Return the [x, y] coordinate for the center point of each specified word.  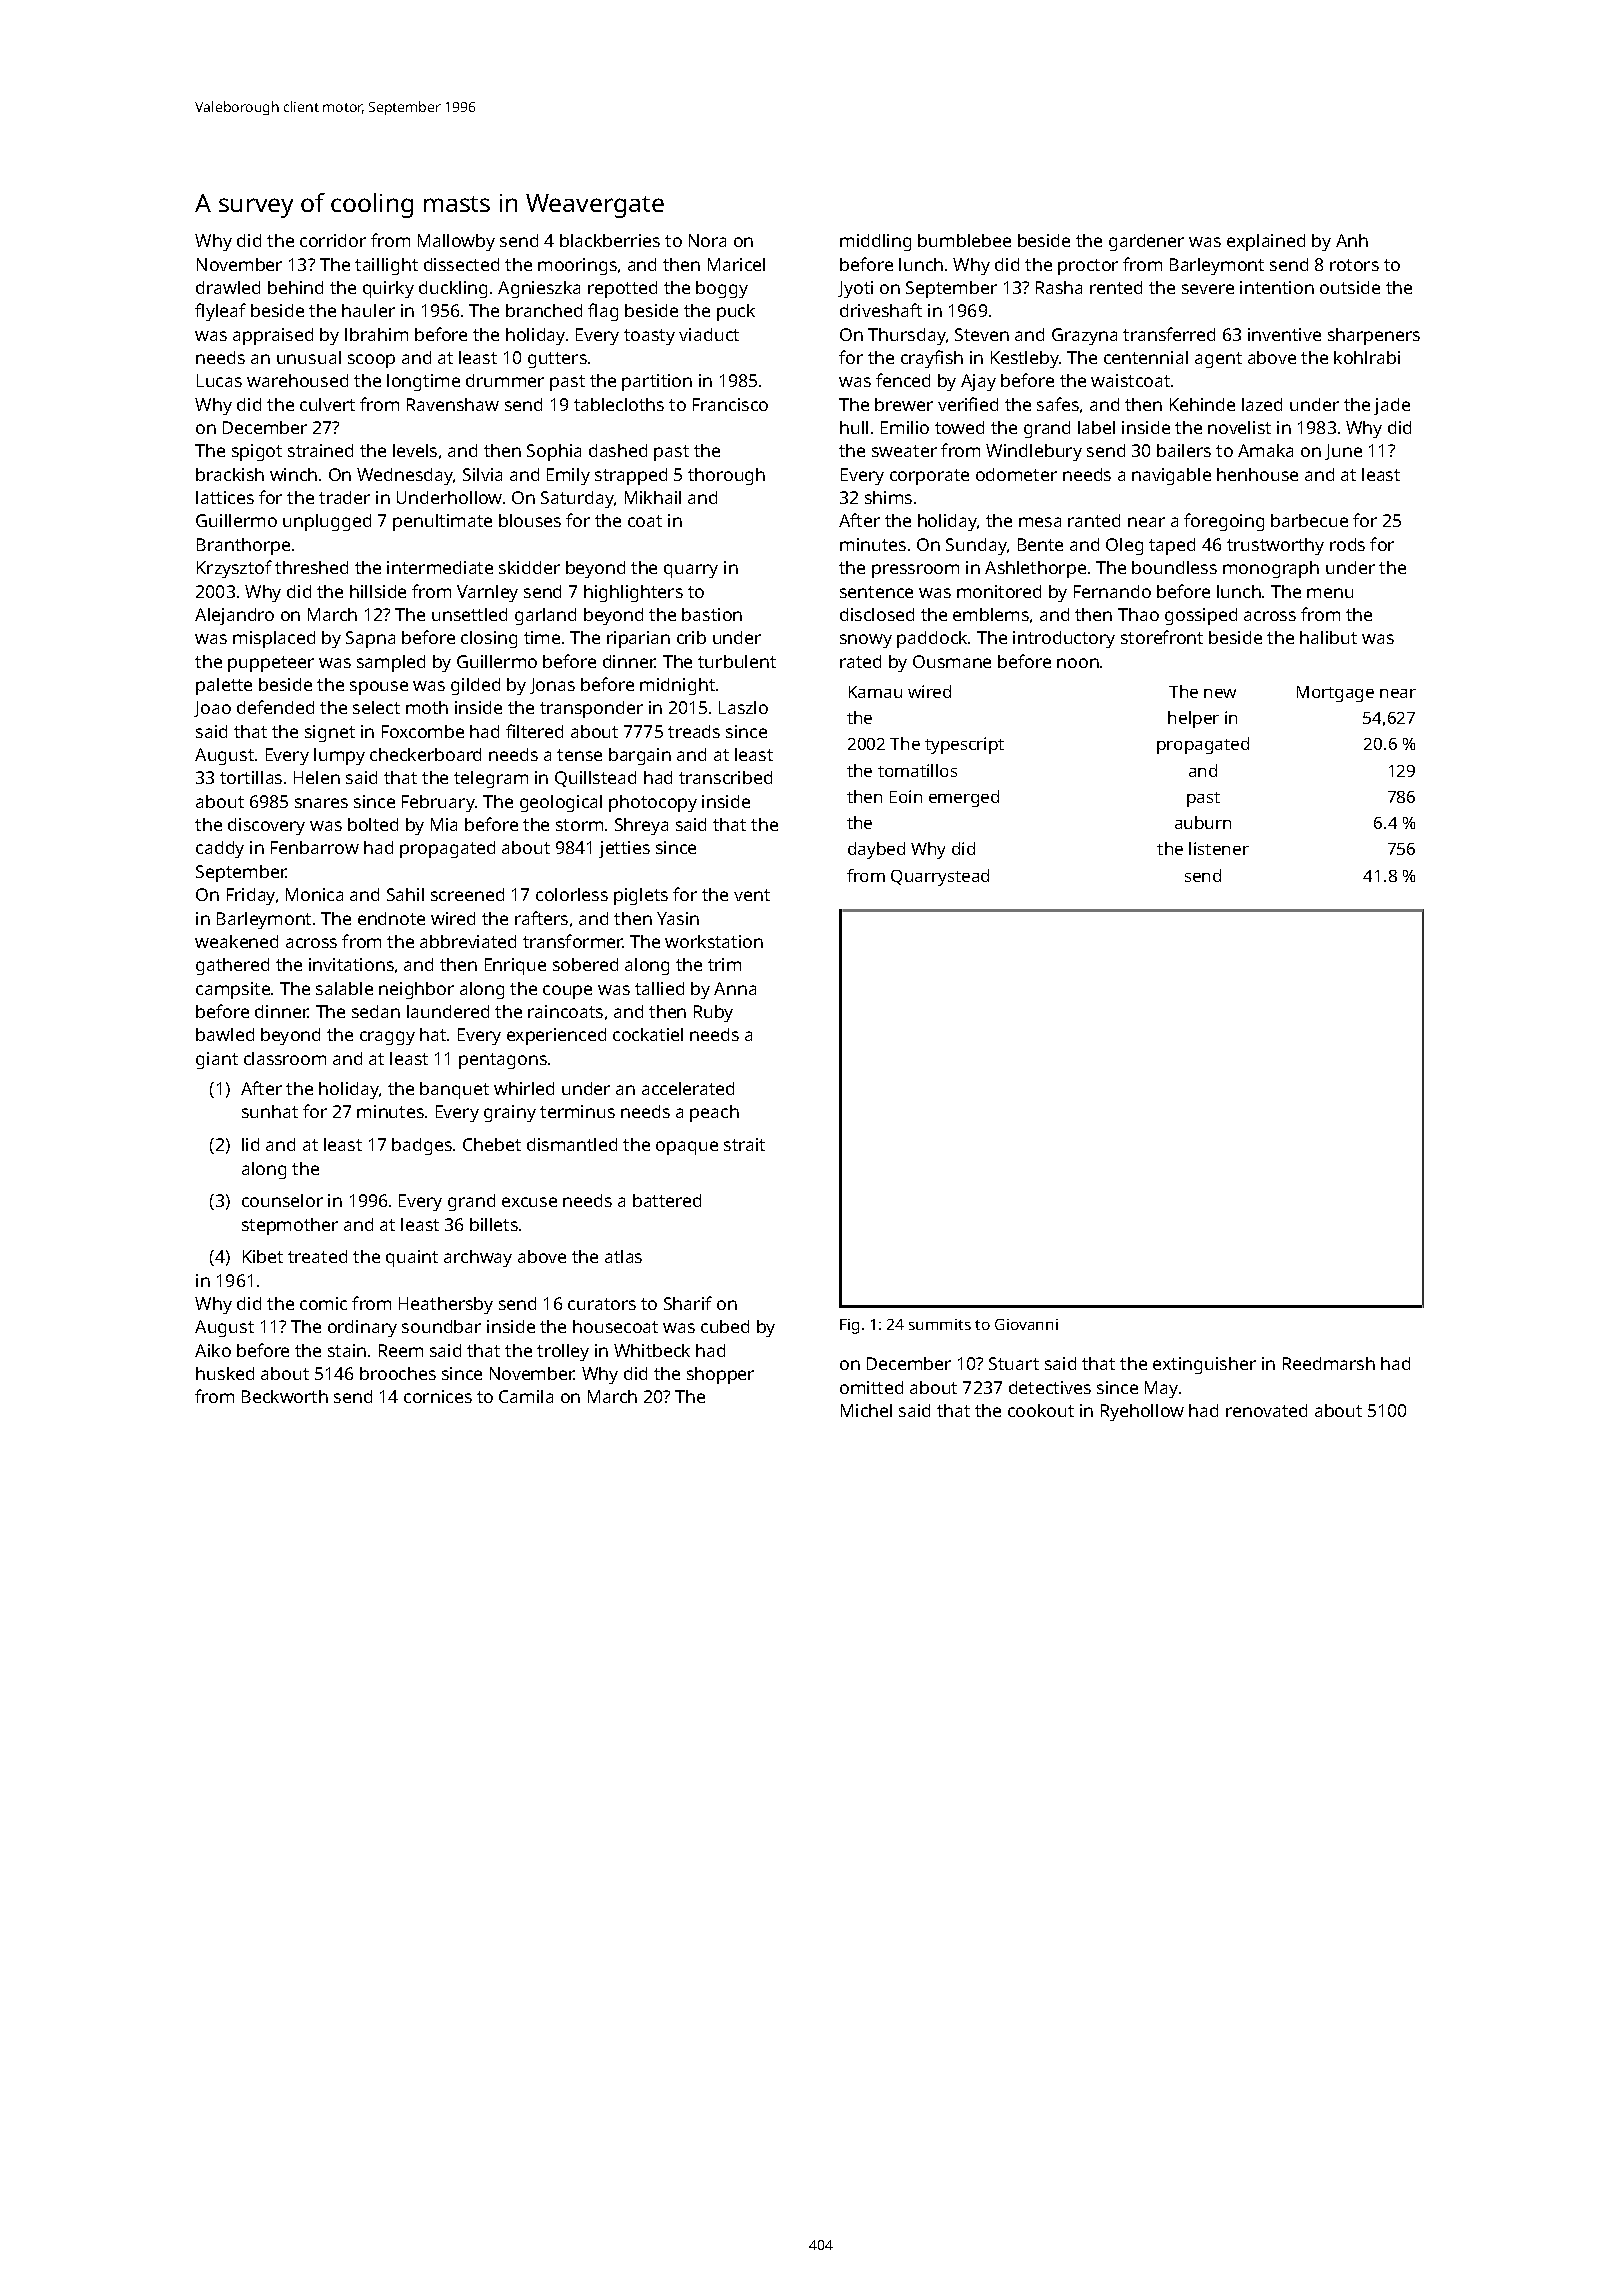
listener [1219, 848]
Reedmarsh [1329, 1363]
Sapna [370, 639]
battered [667, 1200]
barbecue [1309, 520]
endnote [391, 918]
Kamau [875, 692]
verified [968, 404]
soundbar [441, 1326]
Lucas [219, 380]
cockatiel [648, 1034]
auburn [1203, 822]
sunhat [270, 1111]
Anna [735, 988]
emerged [964, 798]
